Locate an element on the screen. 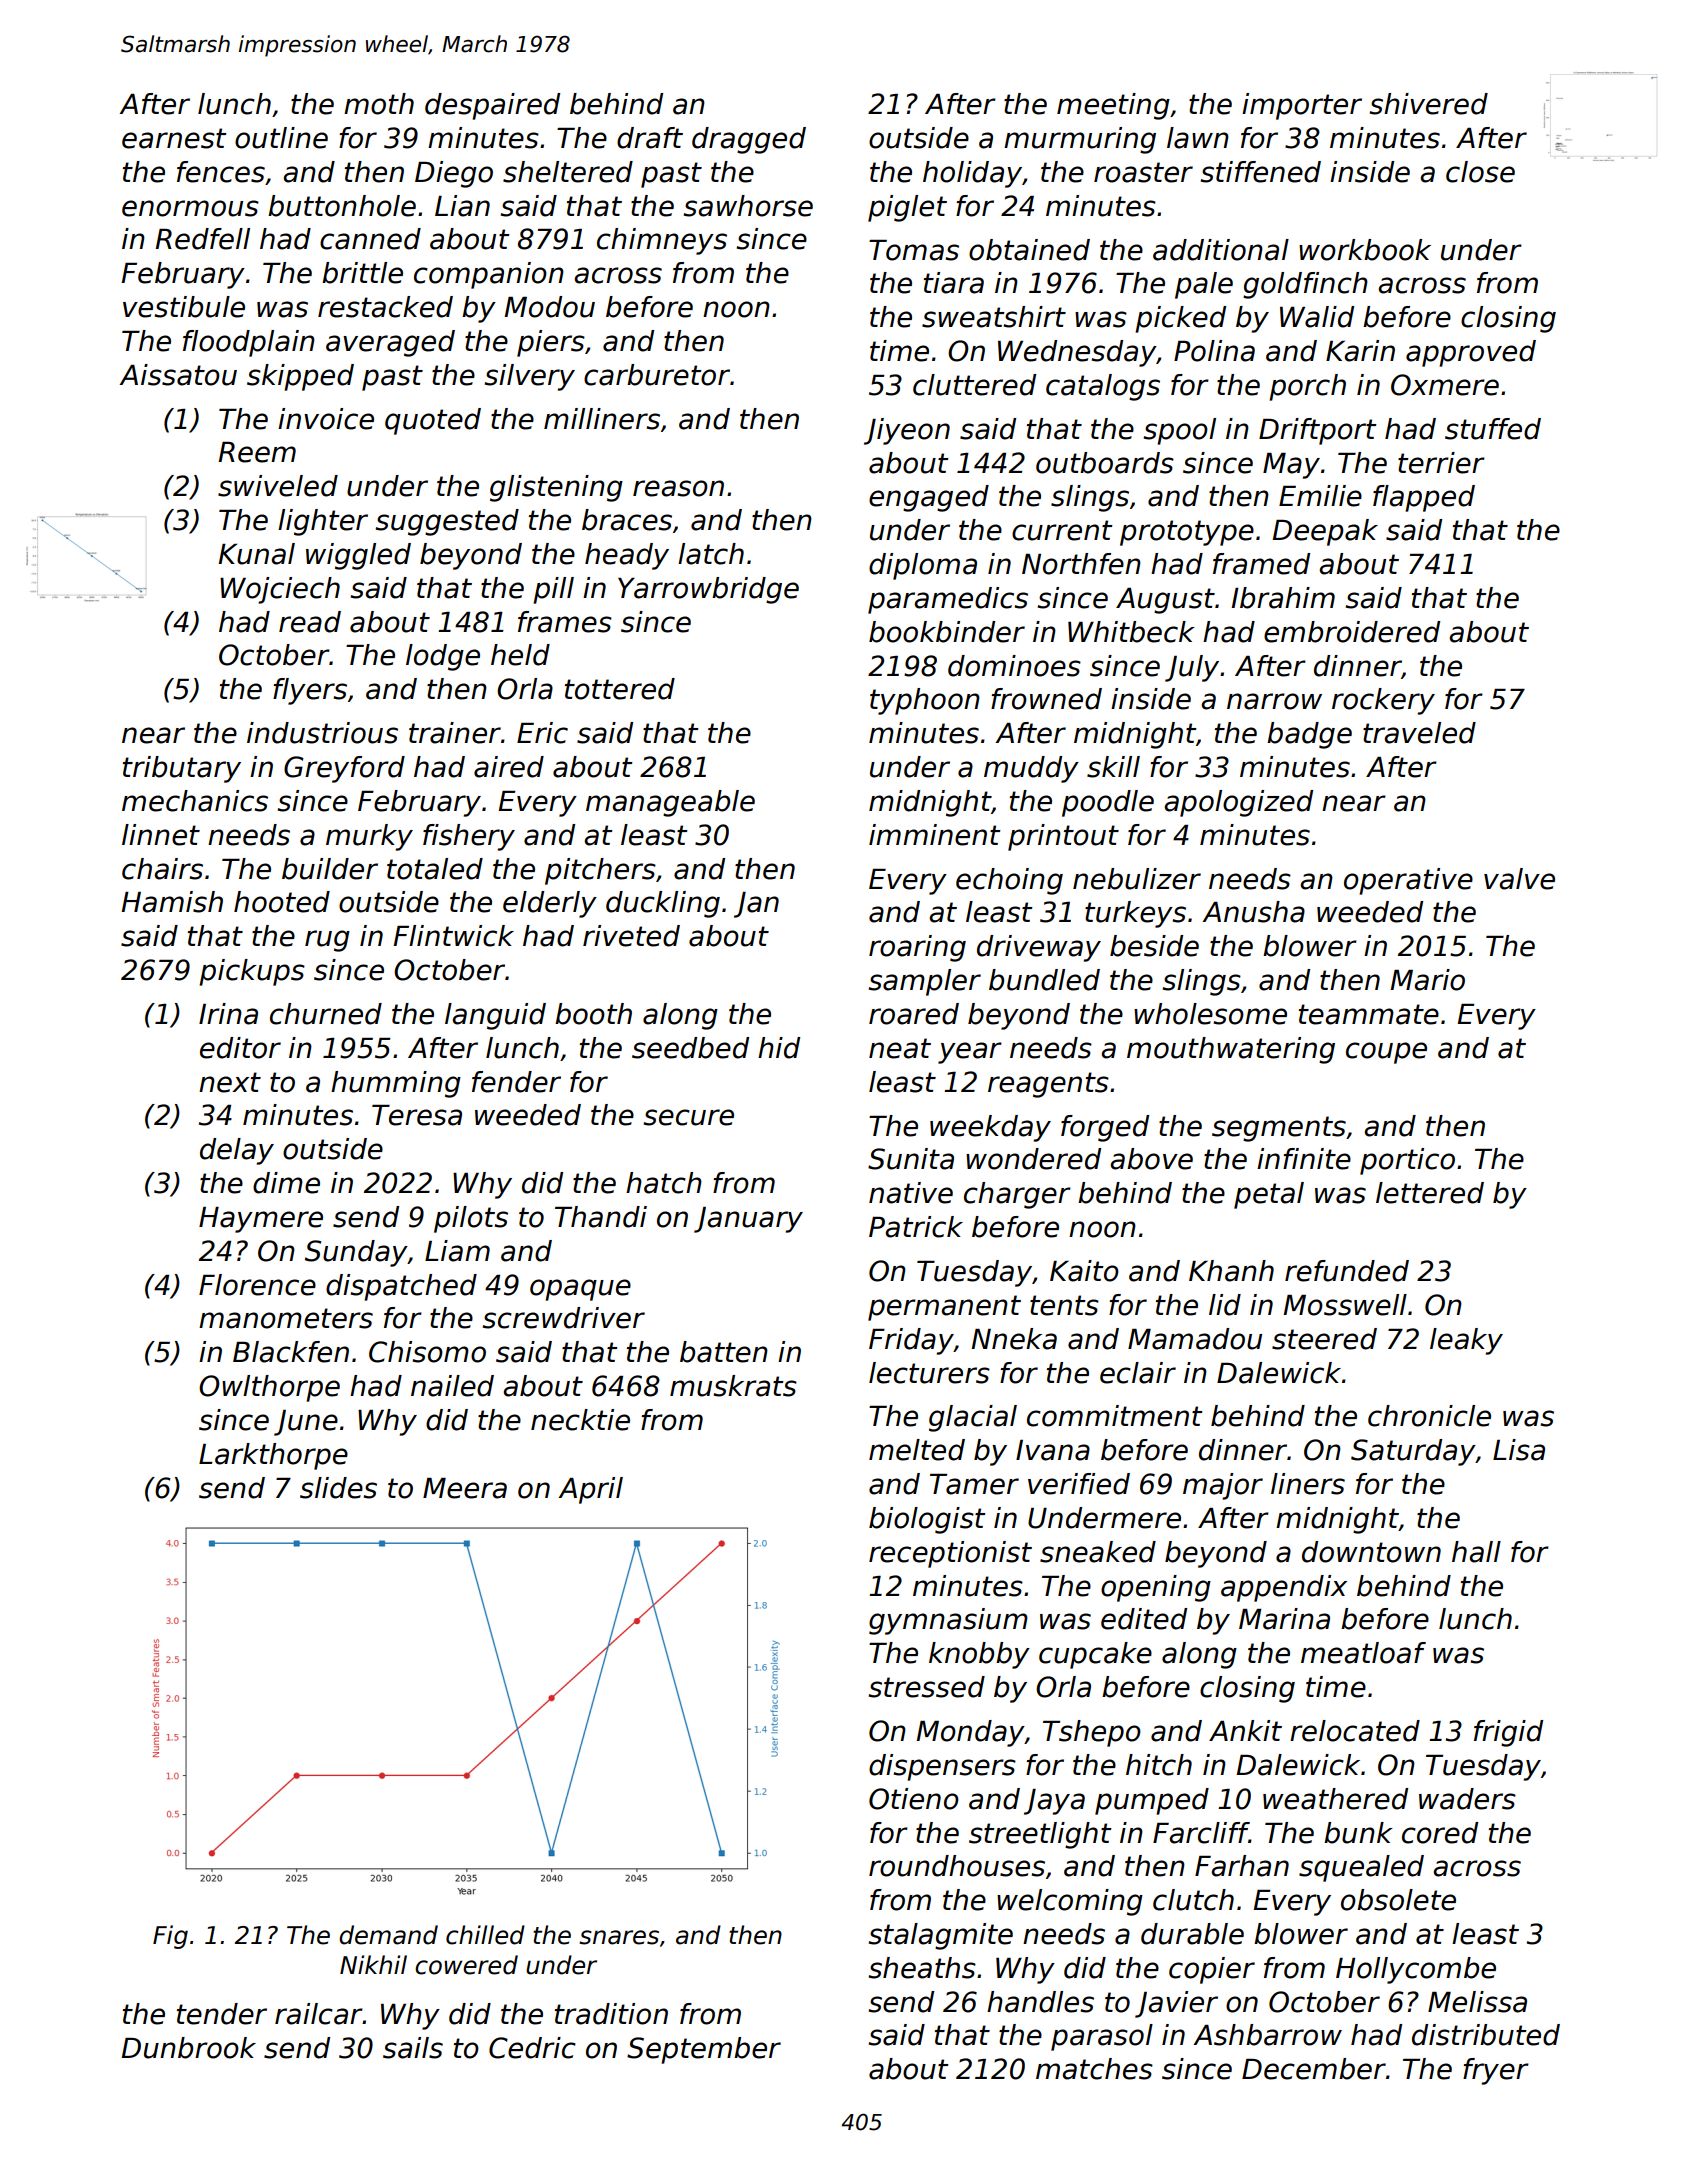 This screenshot has height=2178, width=1683. narrow is located at coordinates (1274, 701).
